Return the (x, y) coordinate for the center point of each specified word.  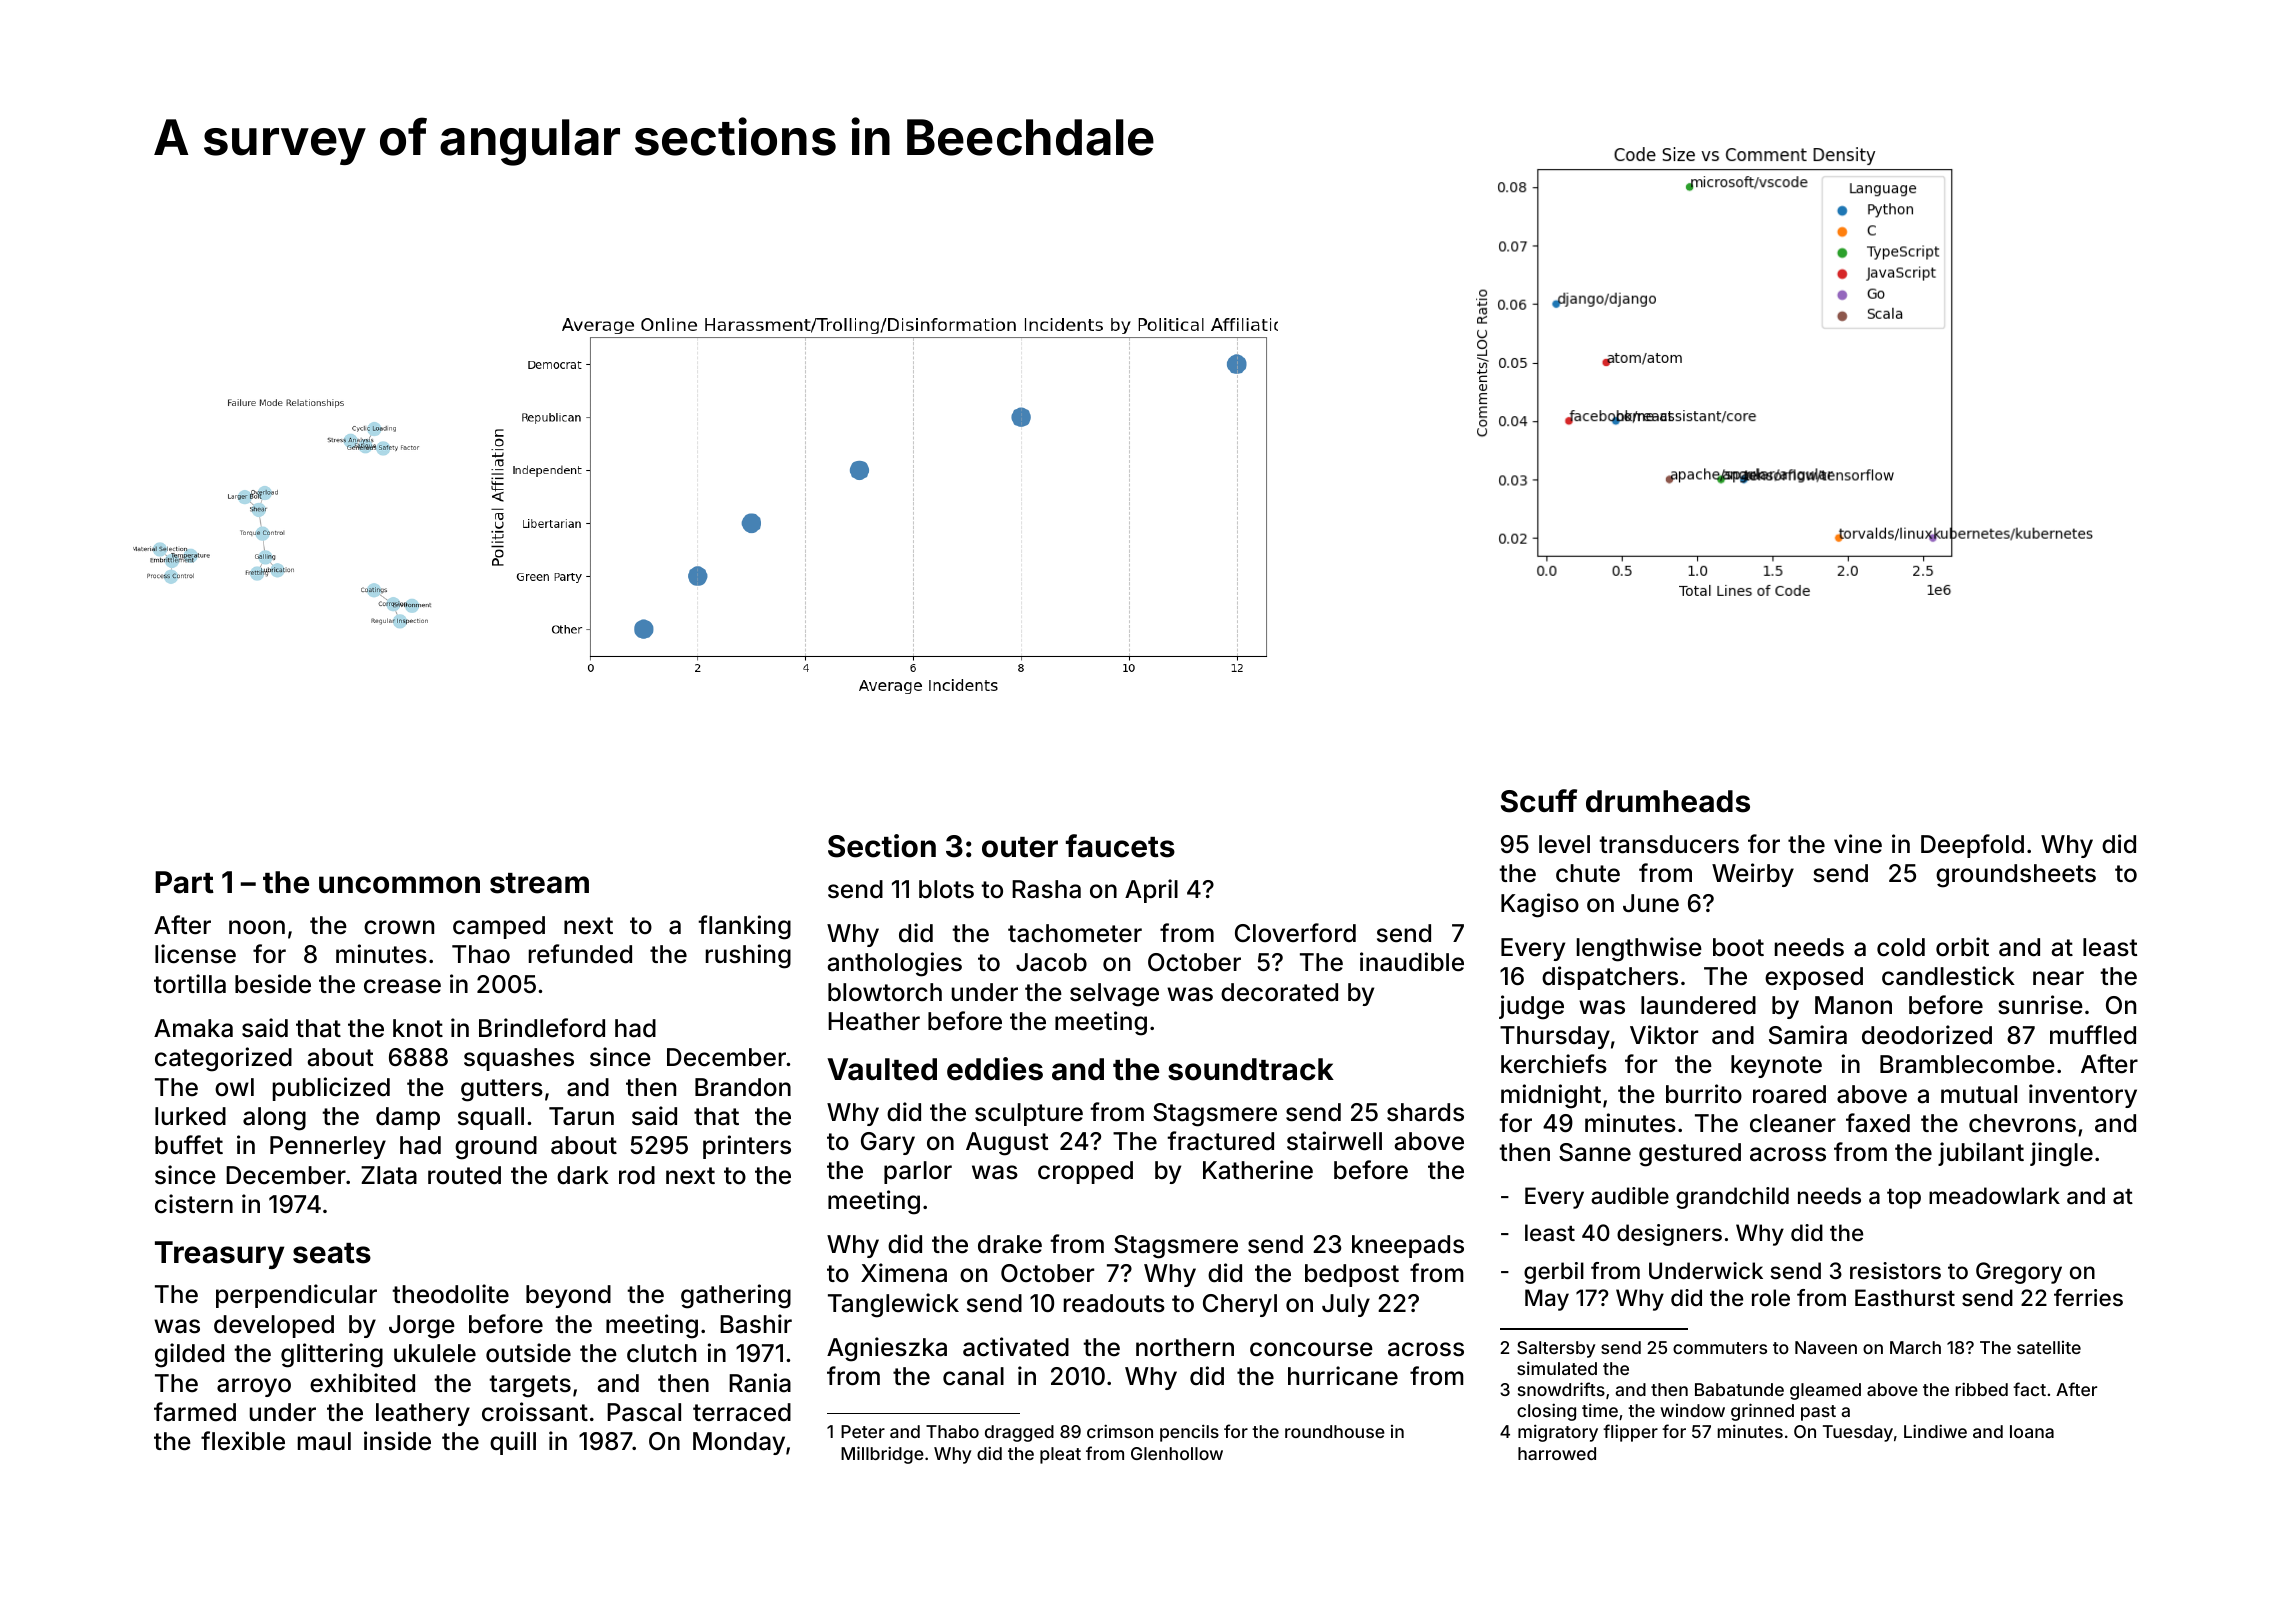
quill (513, 1443)
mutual (1979, 1094)
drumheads (1668, 801)
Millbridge (882, 1455)
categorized (223, 1059)
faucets (1120, 846)
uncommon (399, 885)
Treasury (219, 1255)
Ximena (904, 1273)
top (1904, 1199)
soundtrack (1251, 1069)
